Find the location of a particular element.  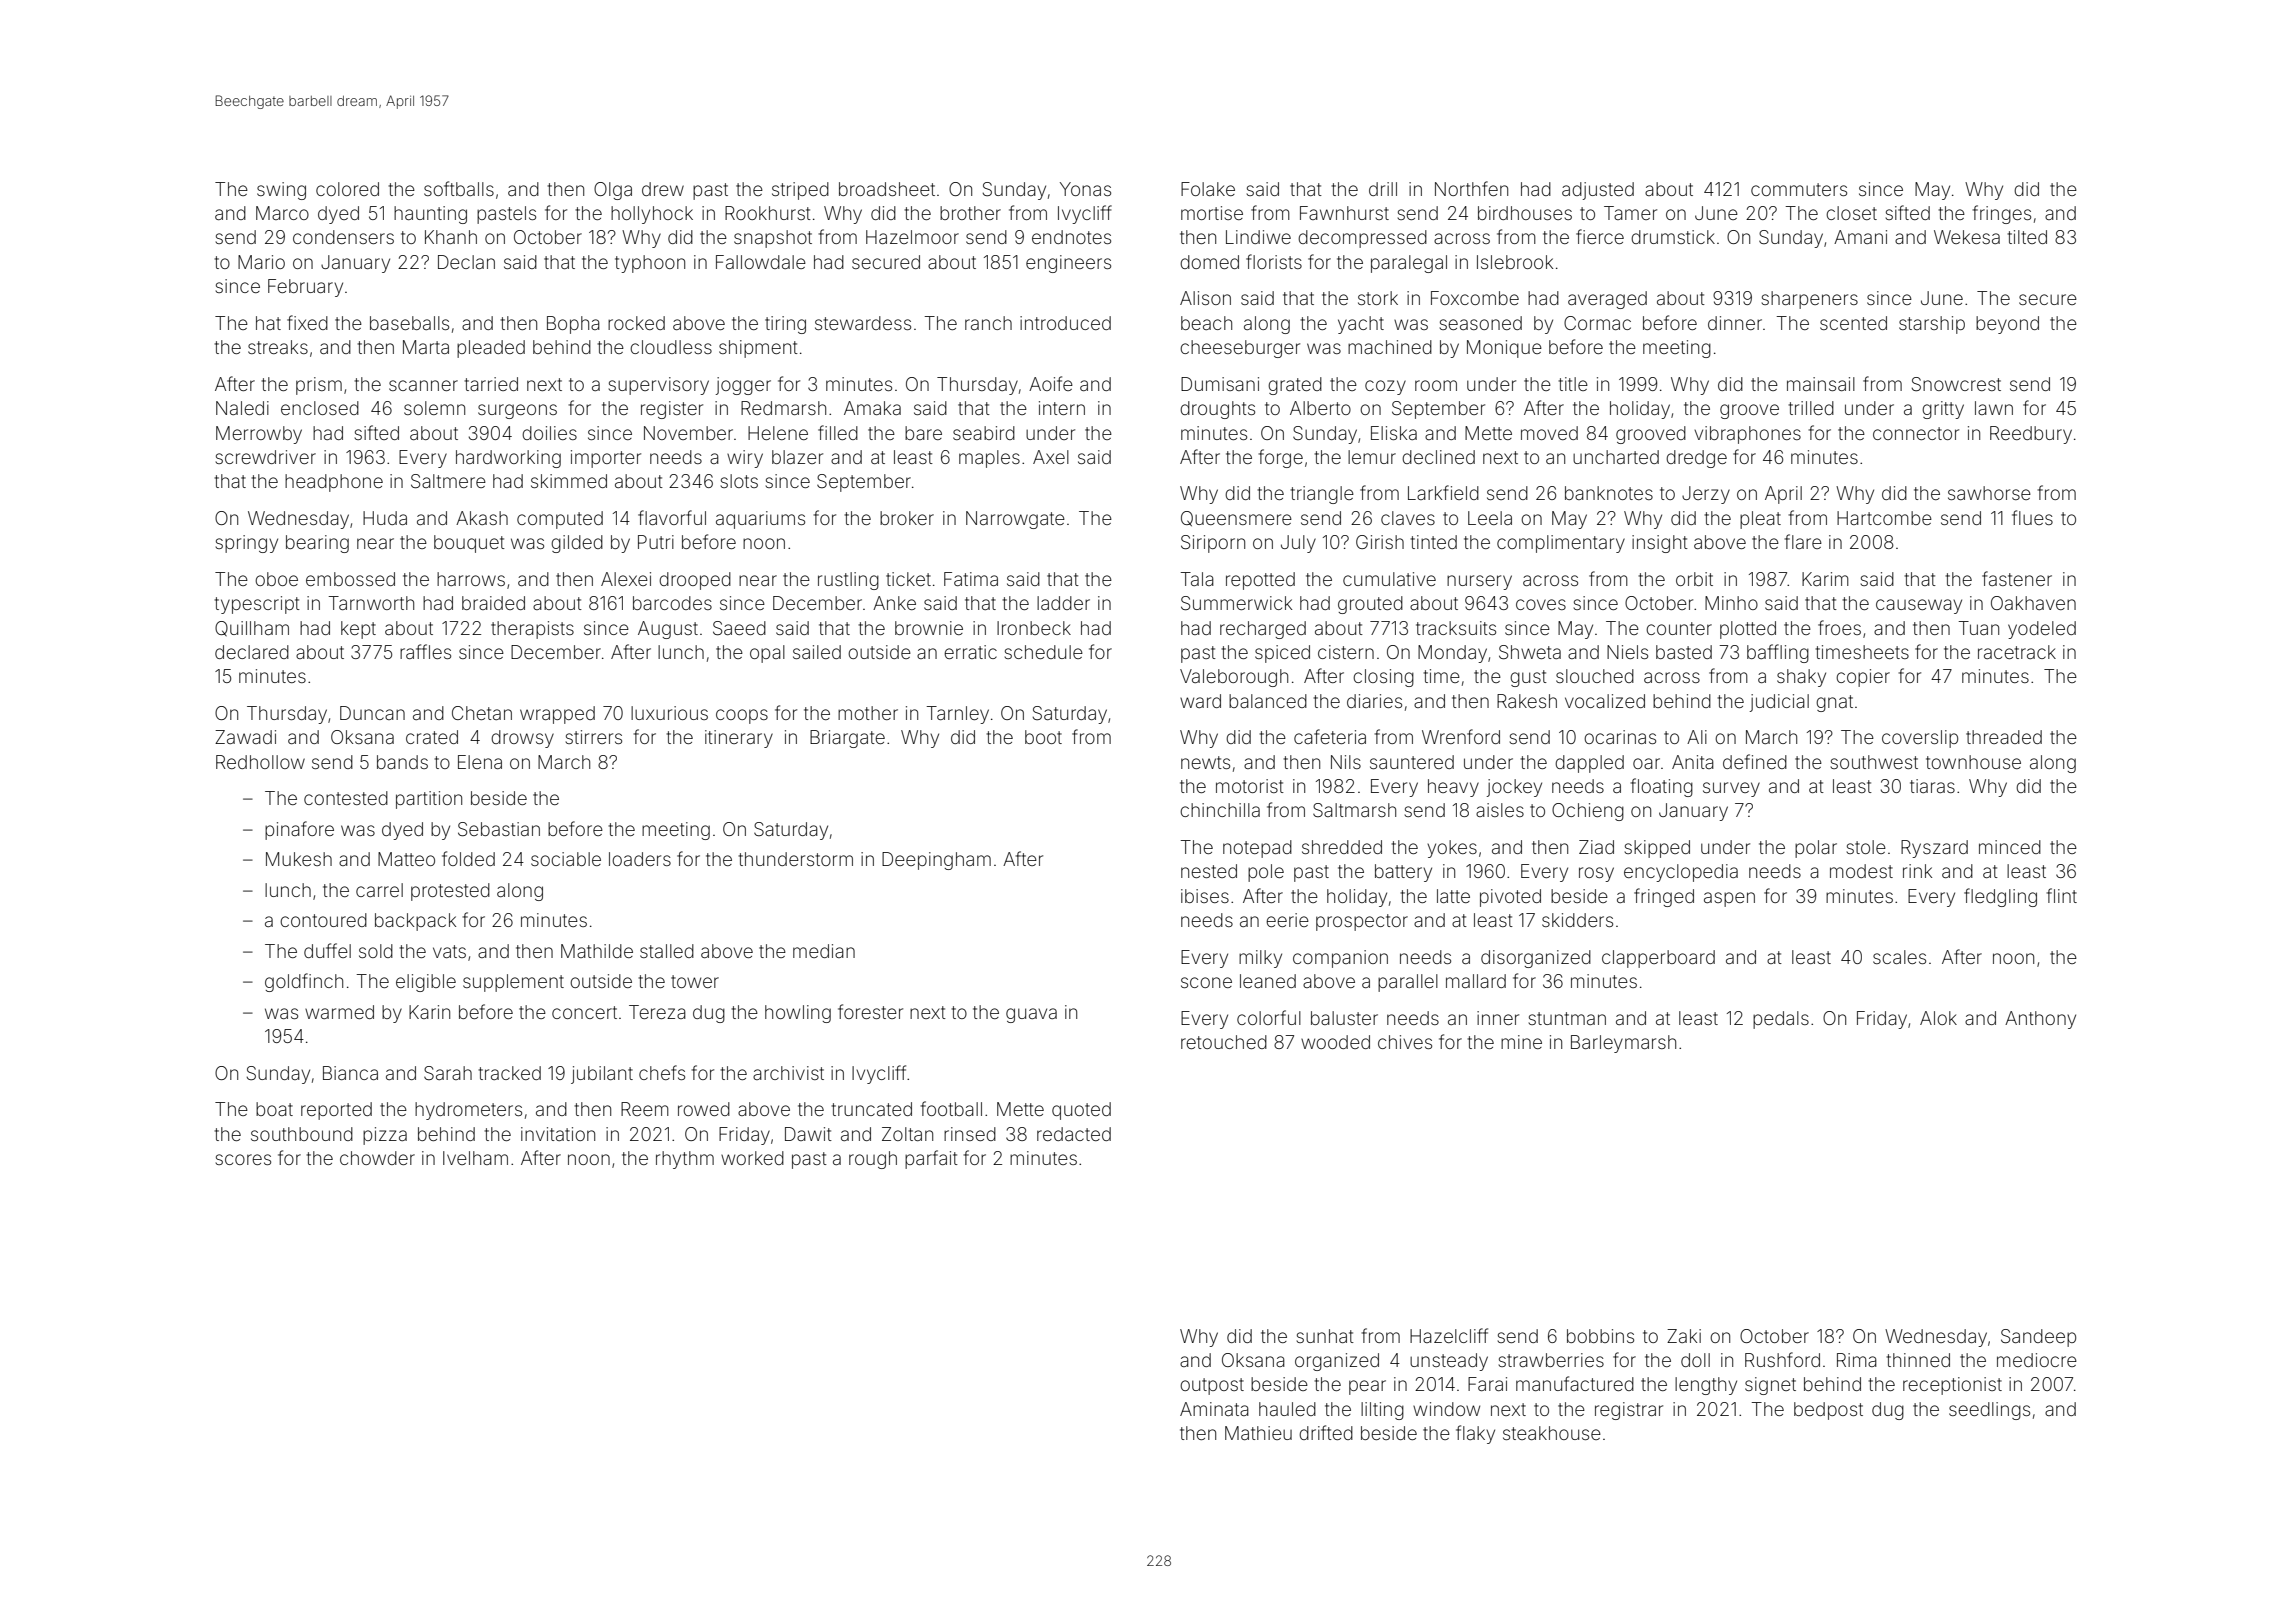

commuters is located at coordinates (1799, 189).
